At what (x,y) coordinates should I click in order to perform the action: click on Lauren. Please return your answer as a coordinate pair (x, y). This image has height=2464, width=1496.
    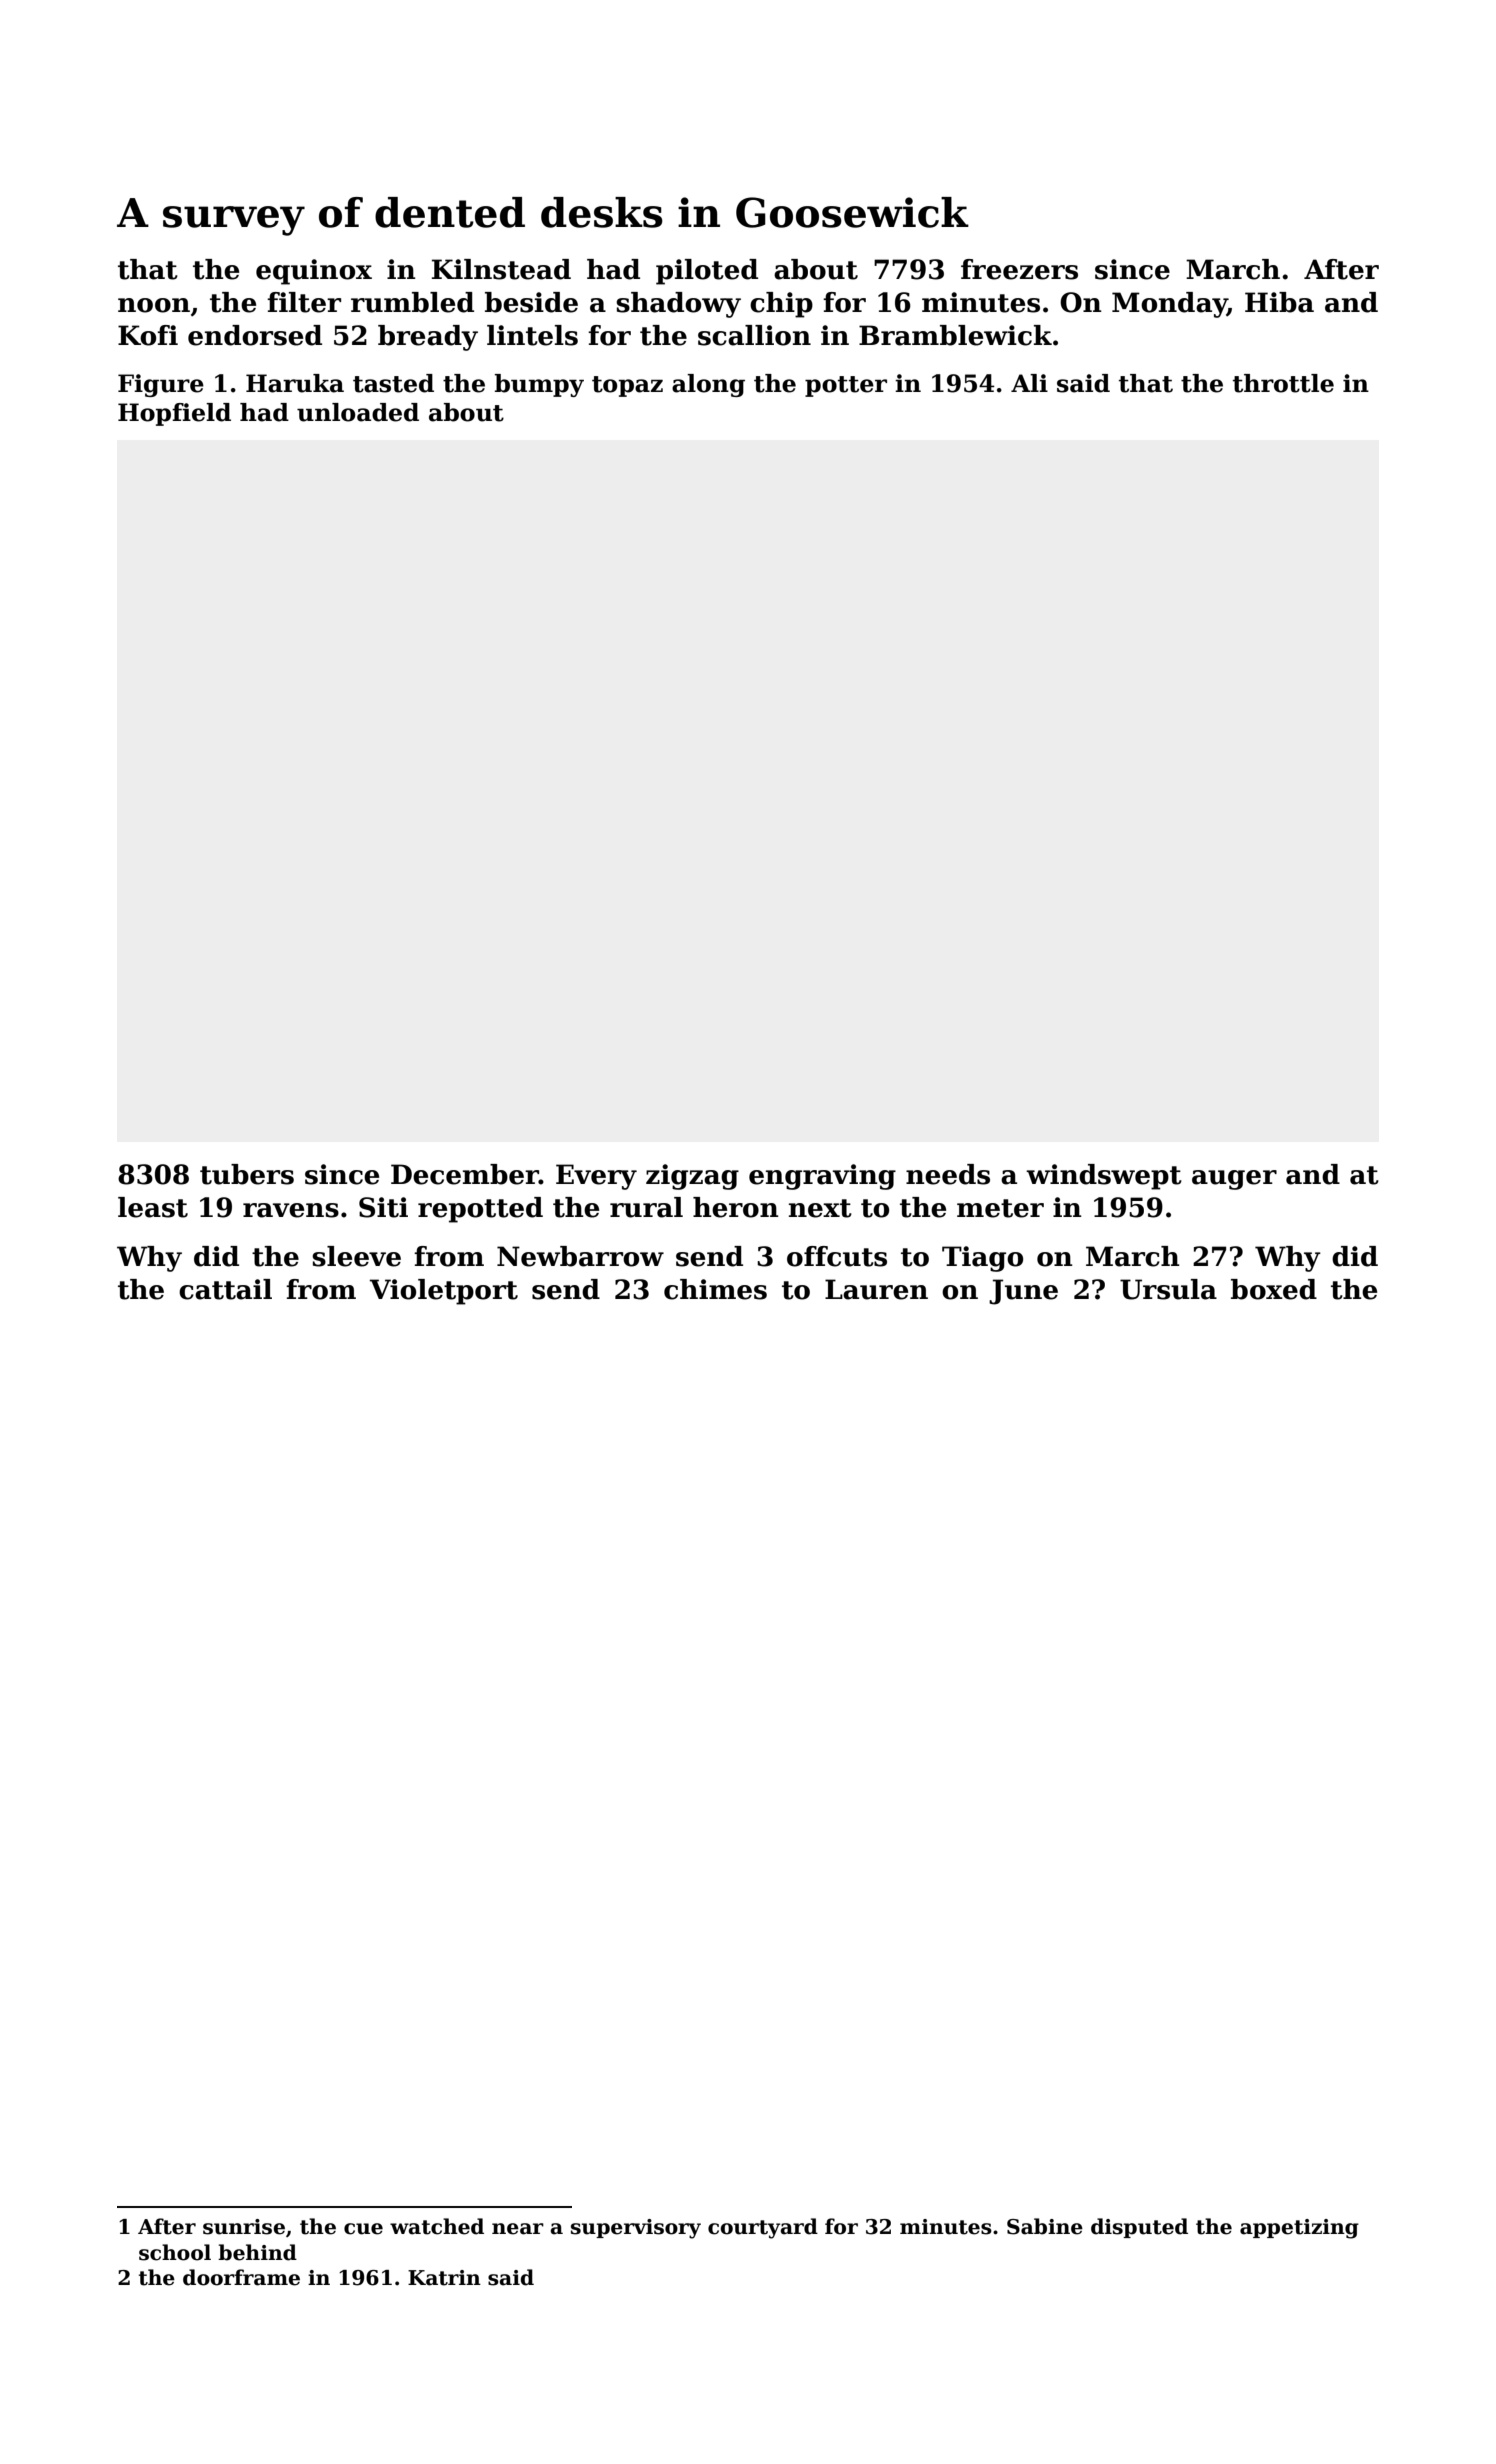
    Looking at the image, I should click on (876, 1289).
